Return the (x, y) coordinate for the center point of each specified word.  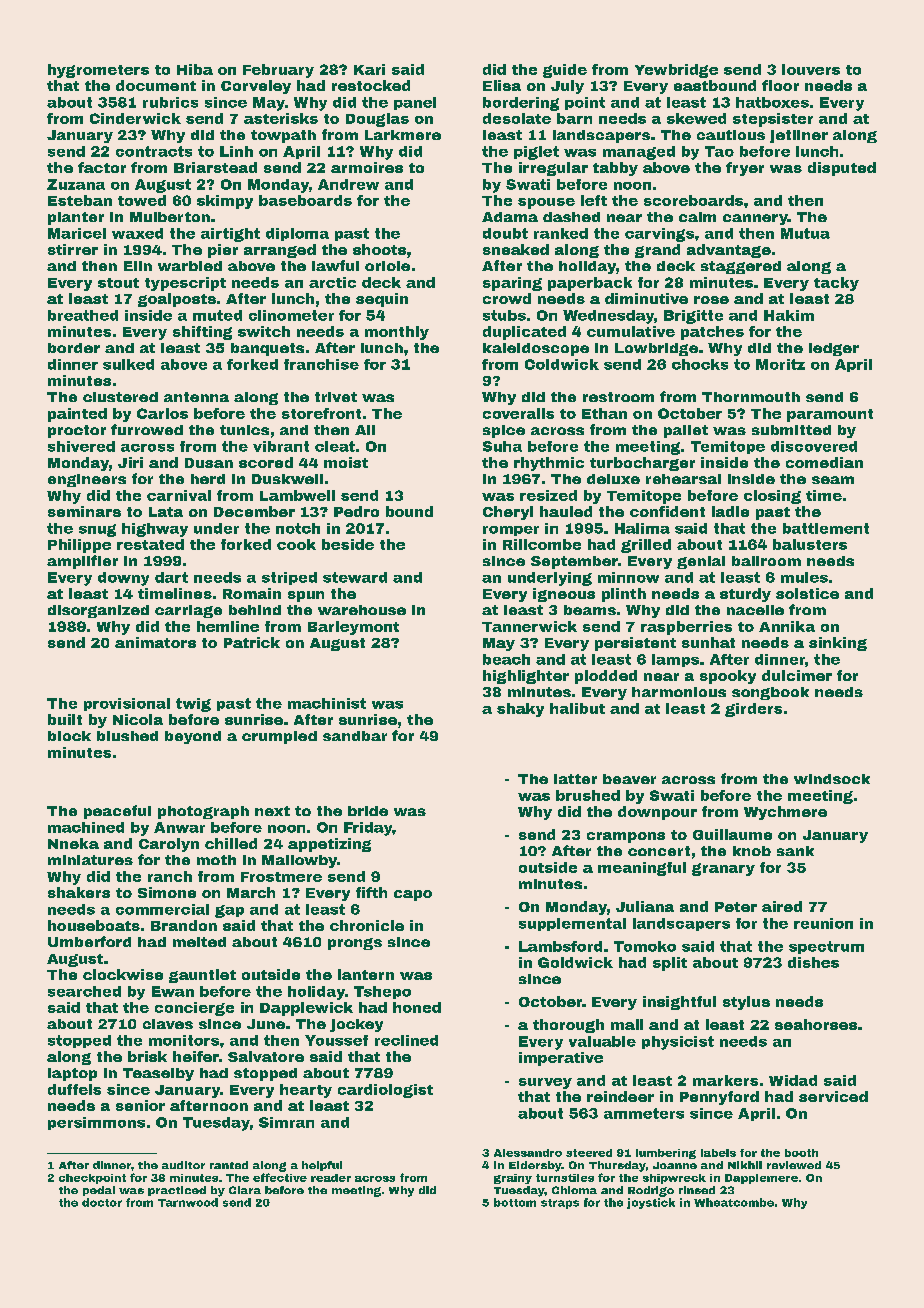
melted (199, 942)
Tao (719, 151)
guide (565, 71)
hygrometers (98, 71)
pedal (99, 1191)
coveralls (518, 413)
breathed (83, 315)
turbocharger (642, 464)
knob (752, 851)
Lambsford (560, 946)
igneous (564, 595)
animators (155, 642)
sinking (838, 644)
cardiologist (385, 1091)
